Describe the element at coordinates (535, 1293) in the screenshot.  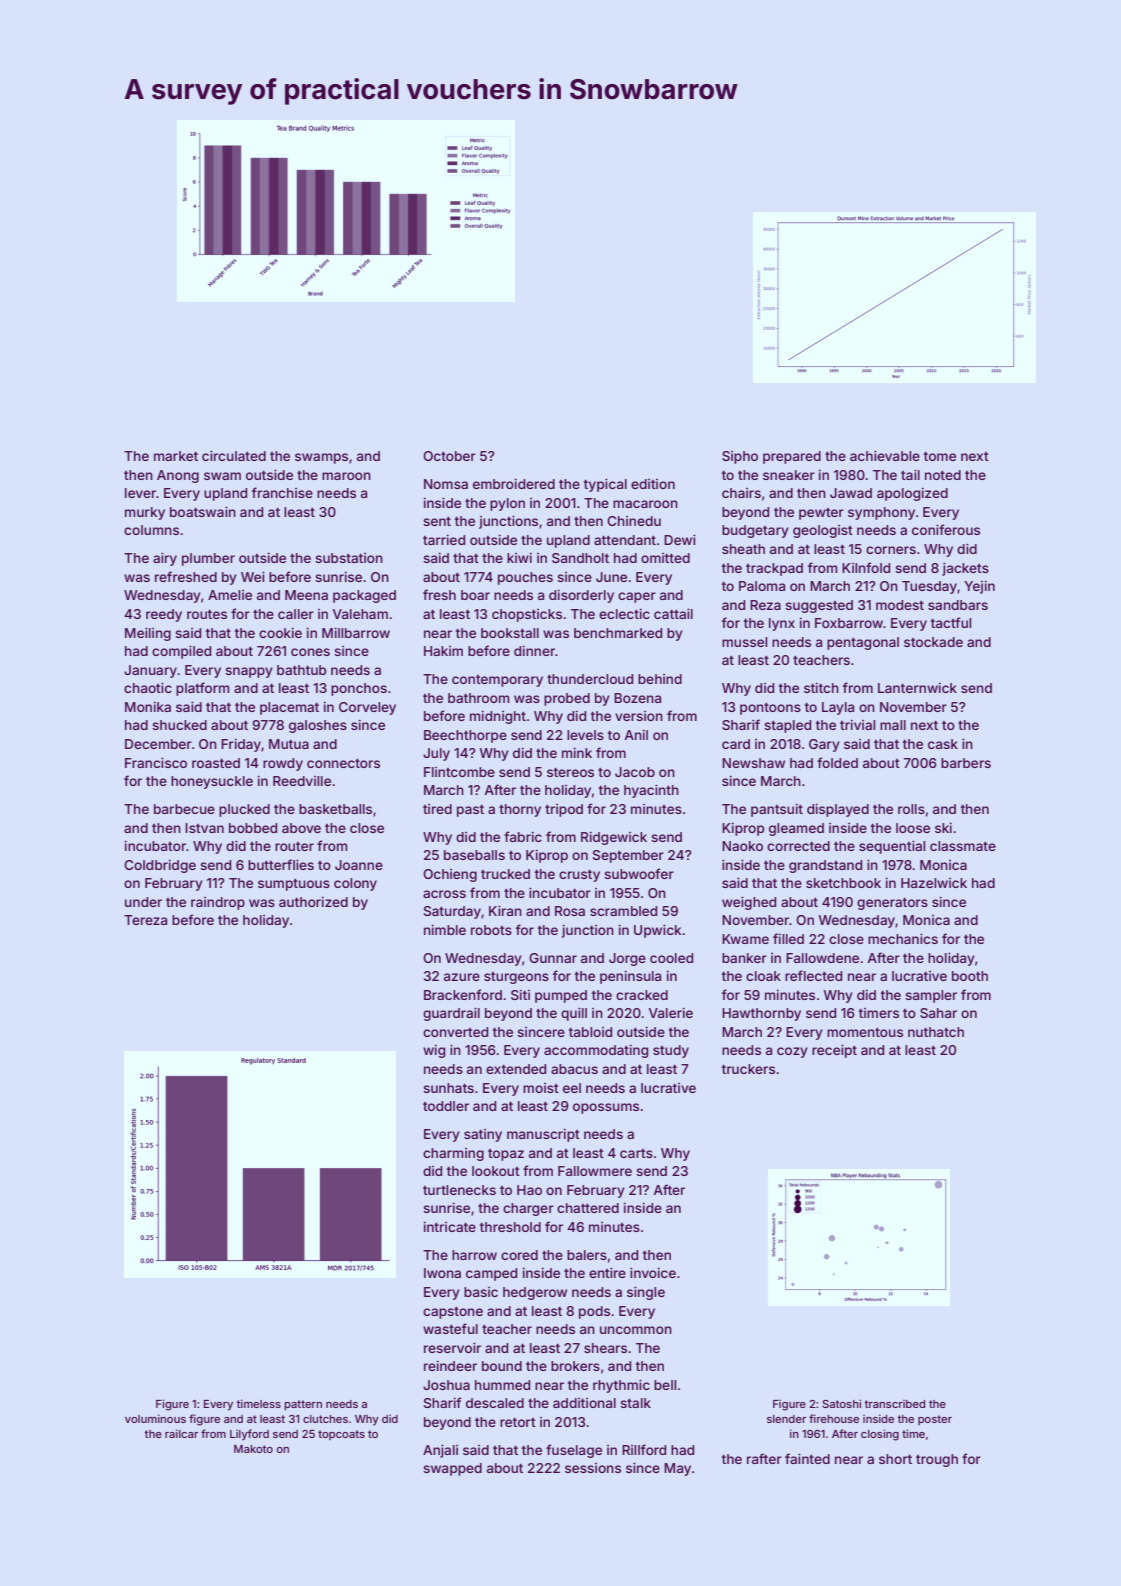
I see `hedgerow` at that location.
